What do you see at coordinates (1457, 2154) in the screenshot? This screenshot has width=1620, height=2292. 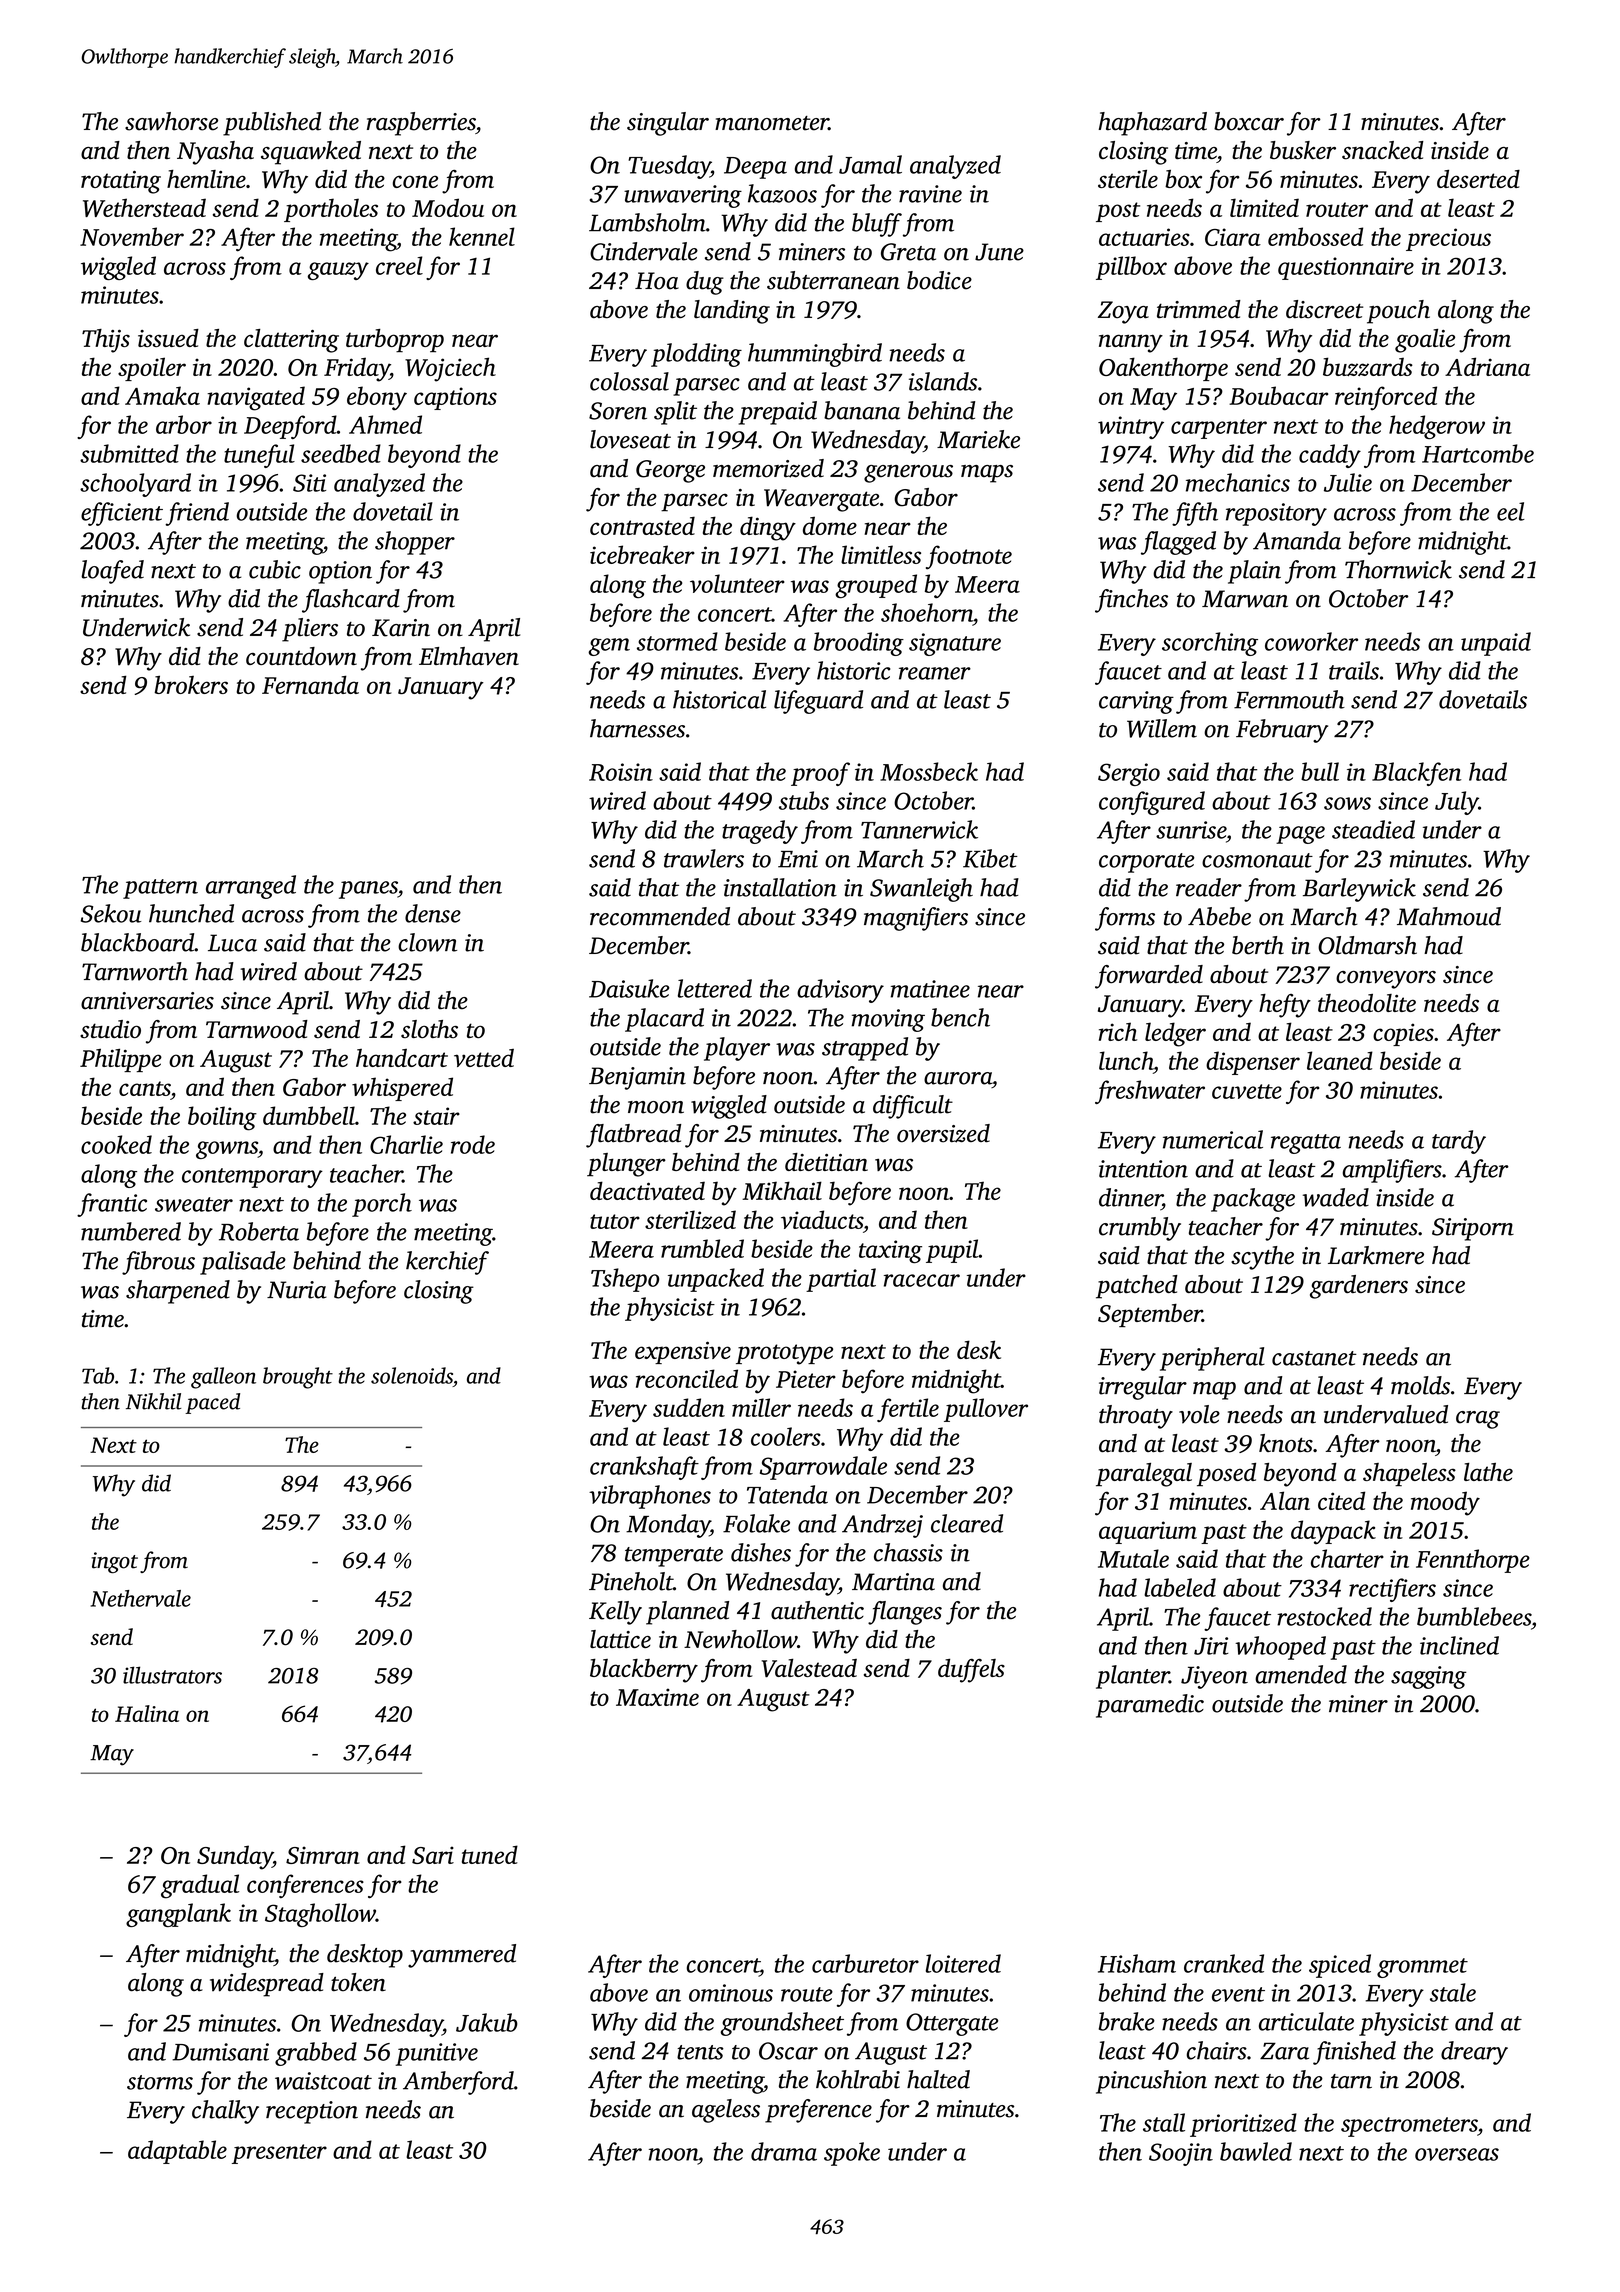 I see `overseas` at bounding box center [1457, 2154].
